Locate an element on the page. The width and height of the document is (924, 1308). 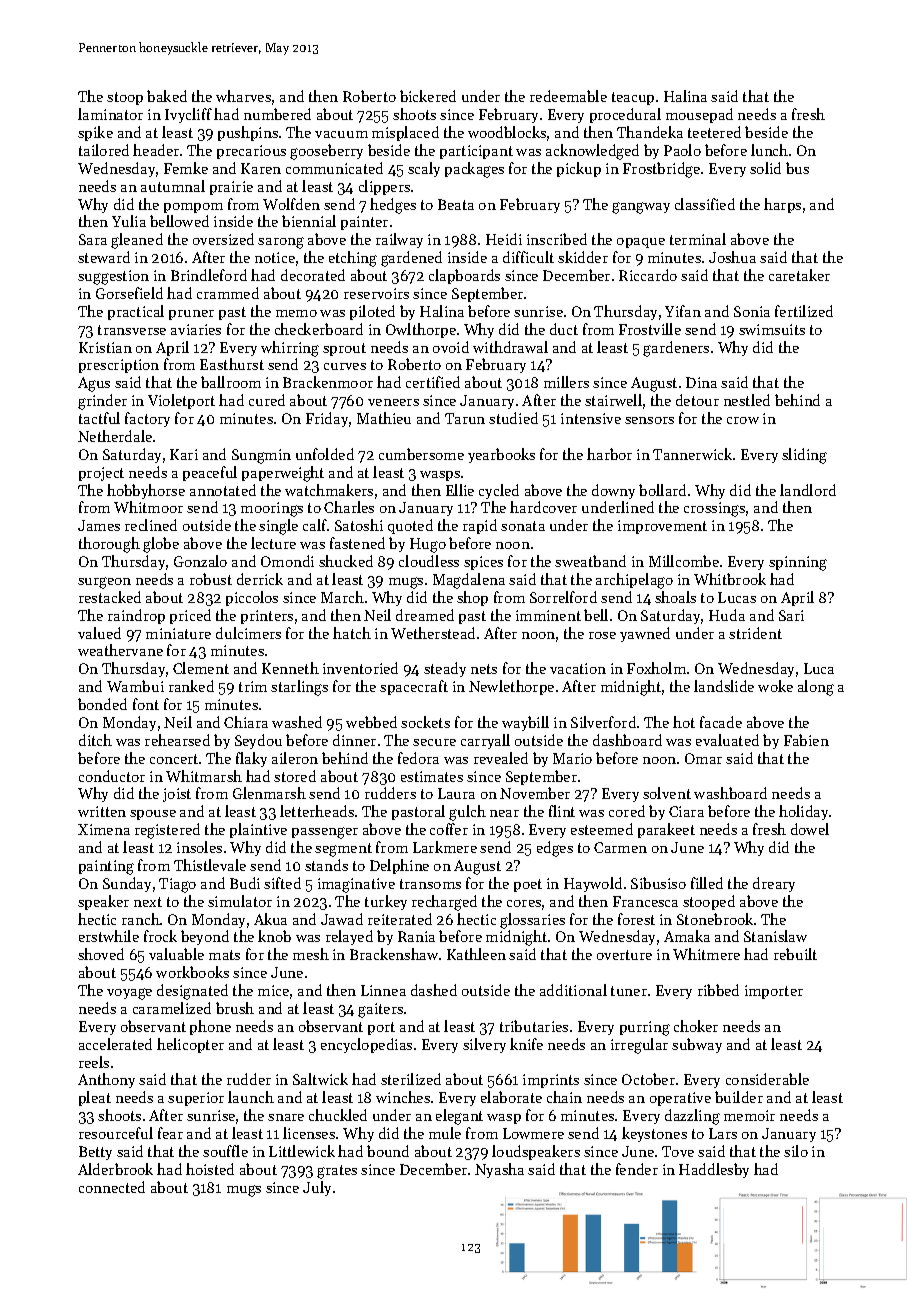
Tarun is located at coordinates (465, 418).
